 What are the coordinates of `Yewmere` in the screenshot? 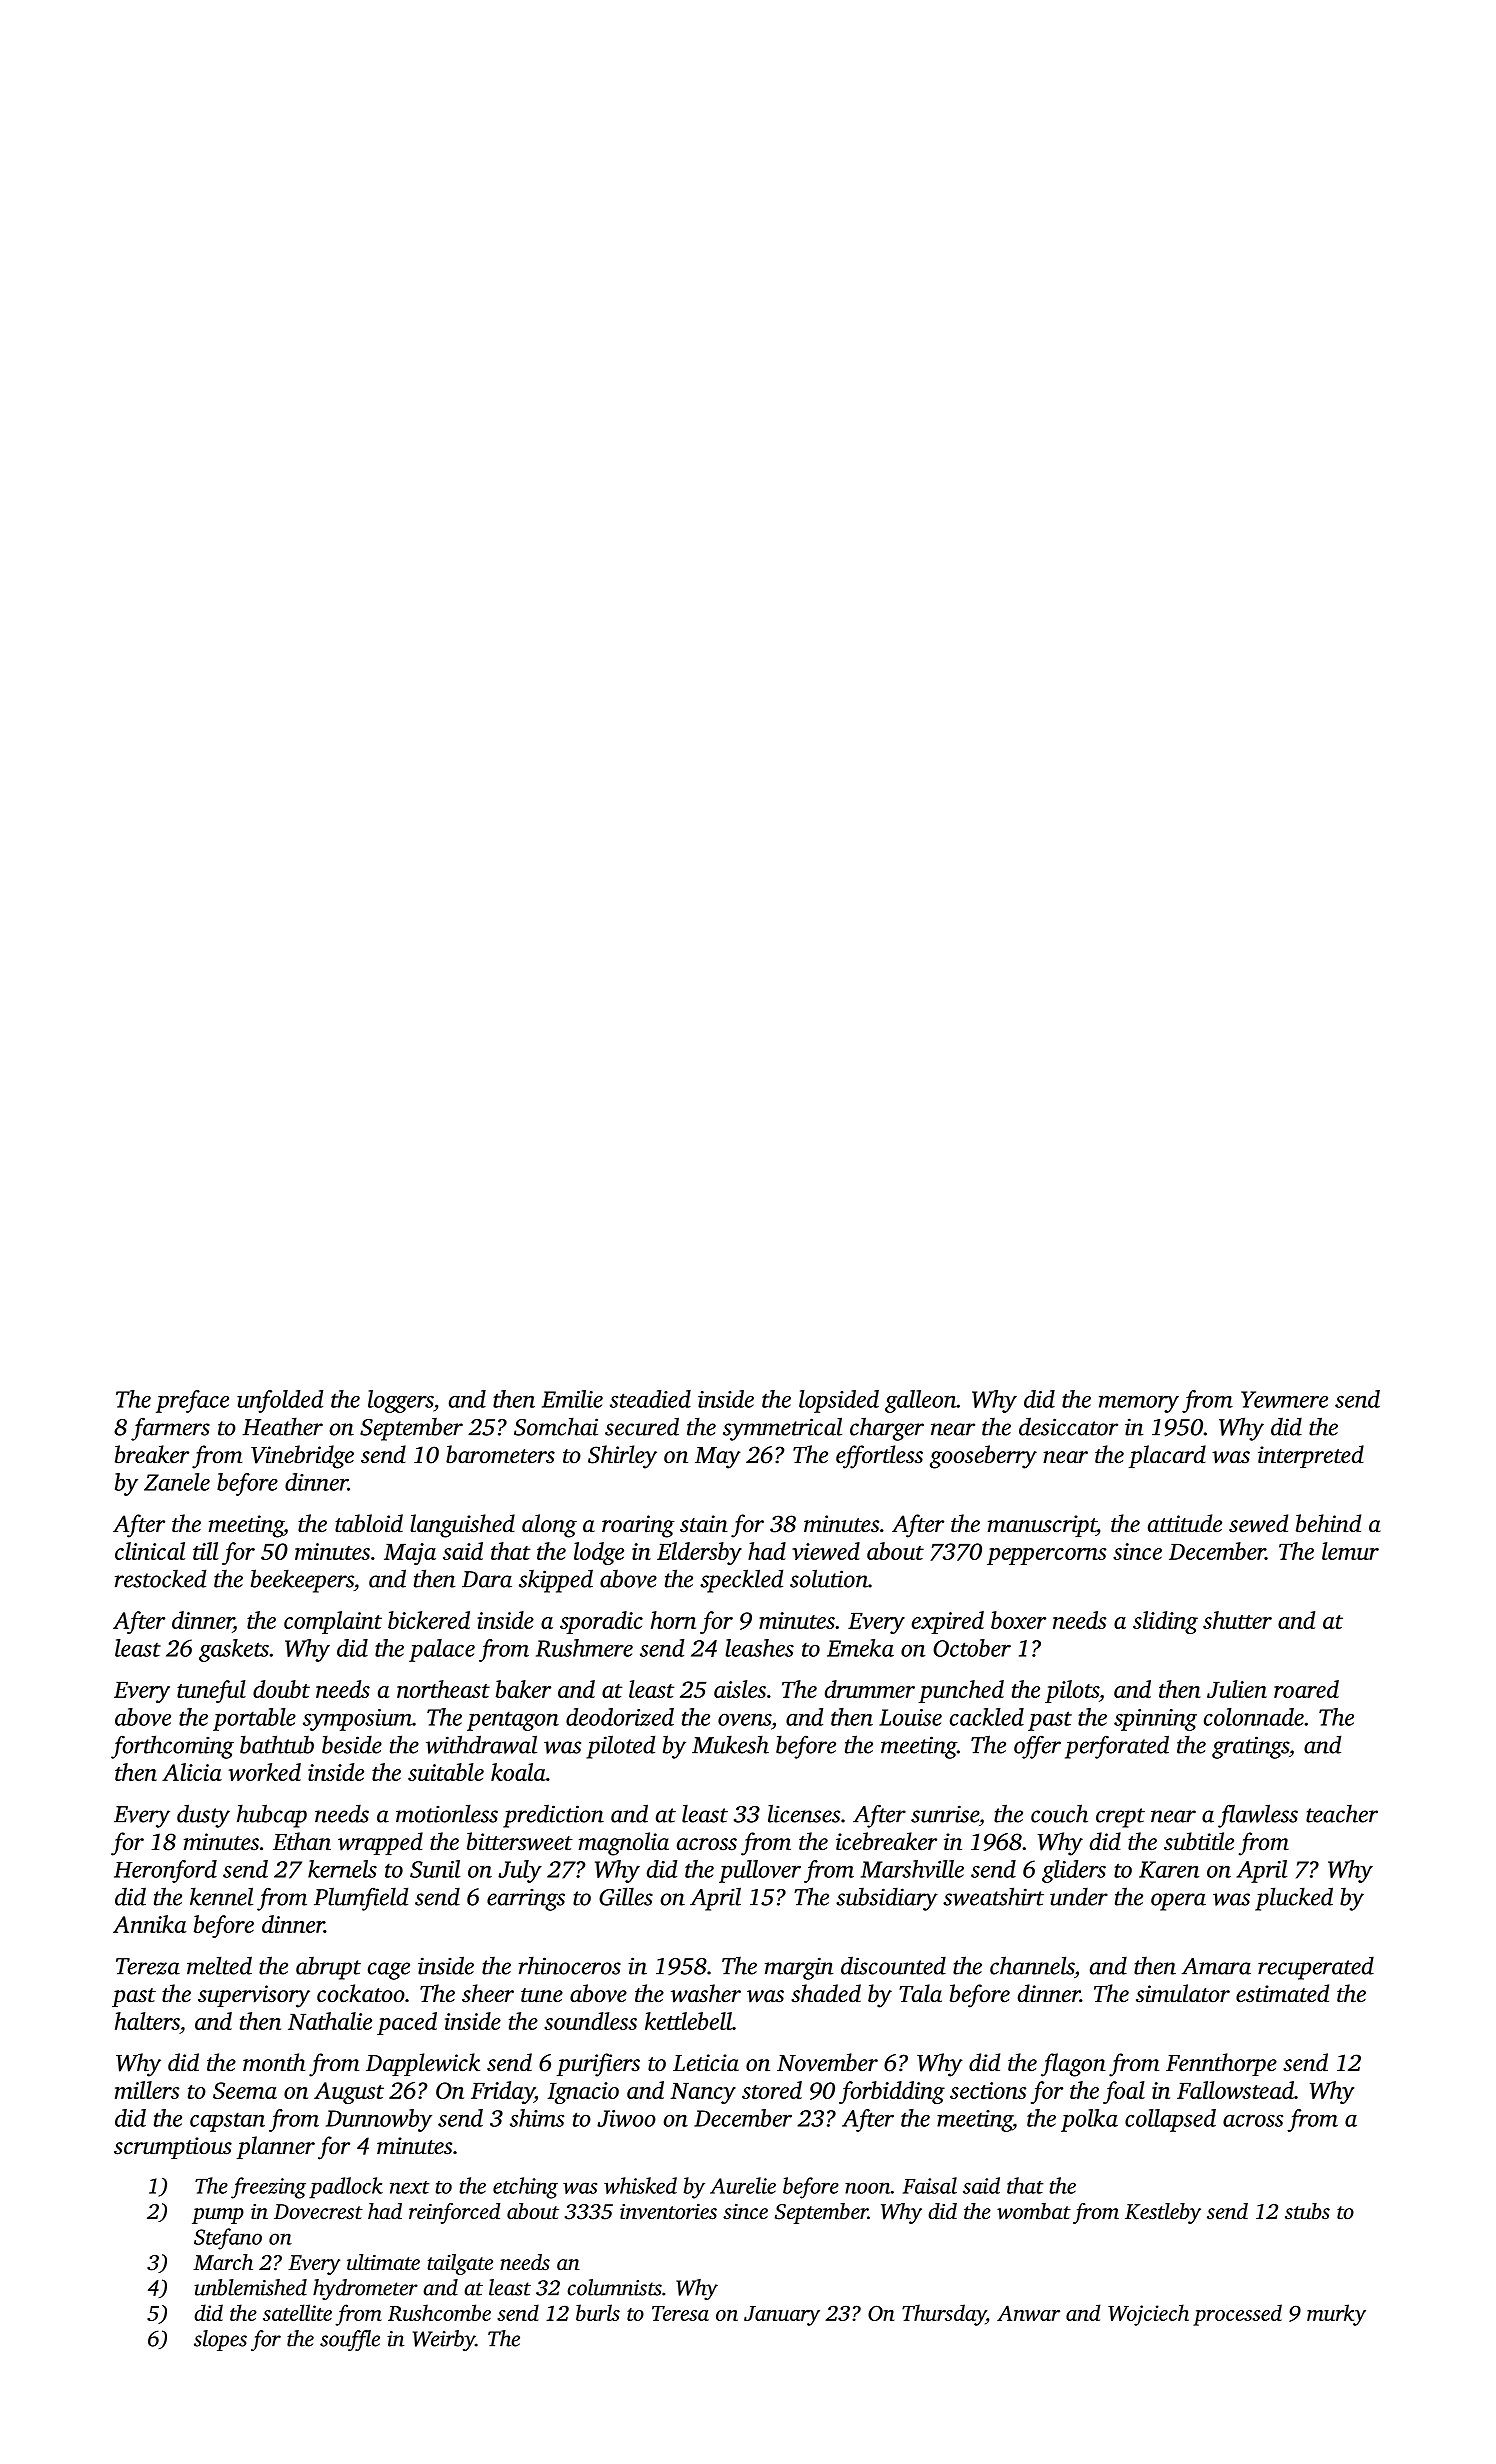 It's located at (1284, 1399).
